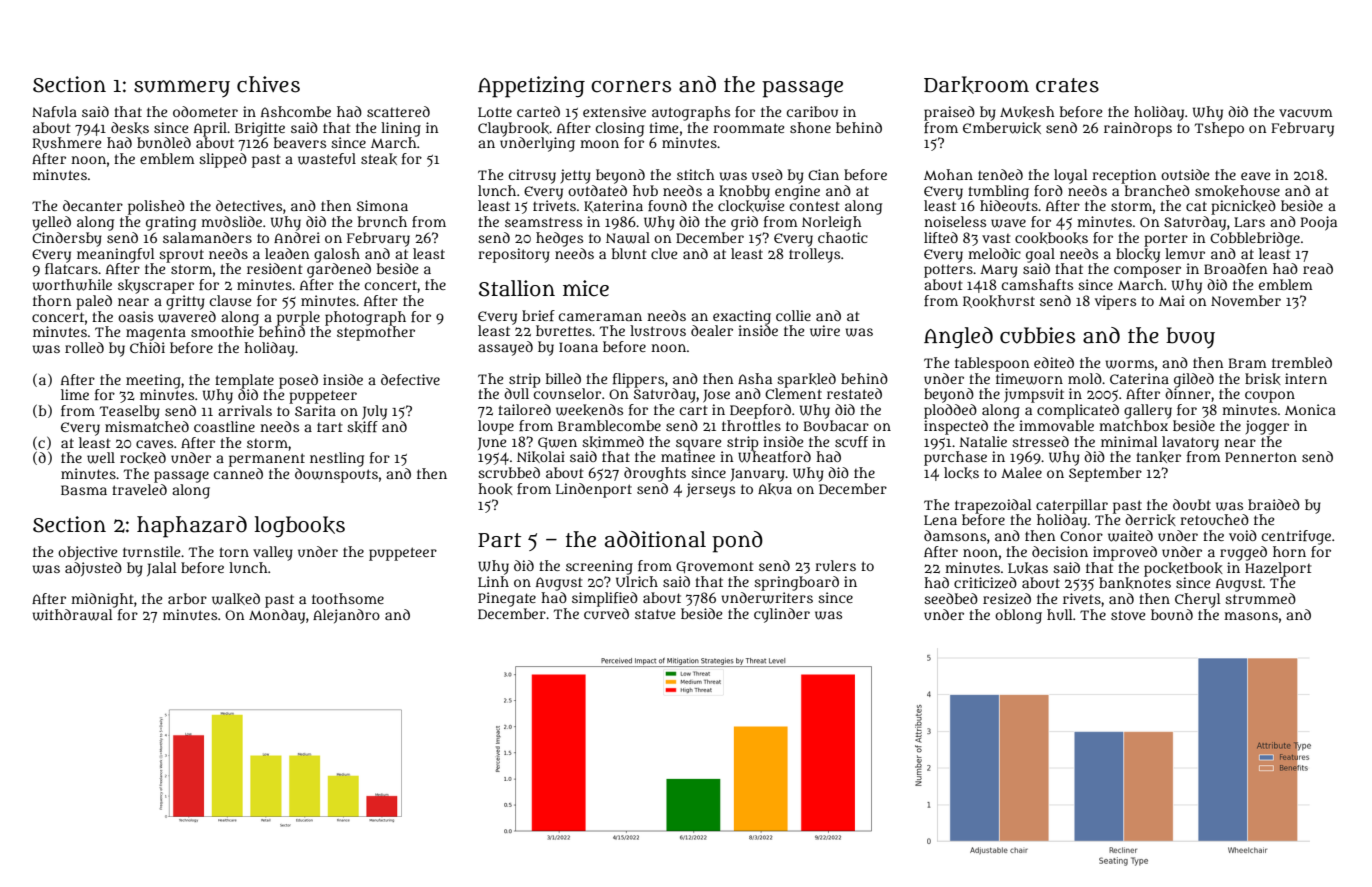  What do you see at coordinates (93, 569) in the image?
I see `adjusted` at bounding box center [93, 569].
